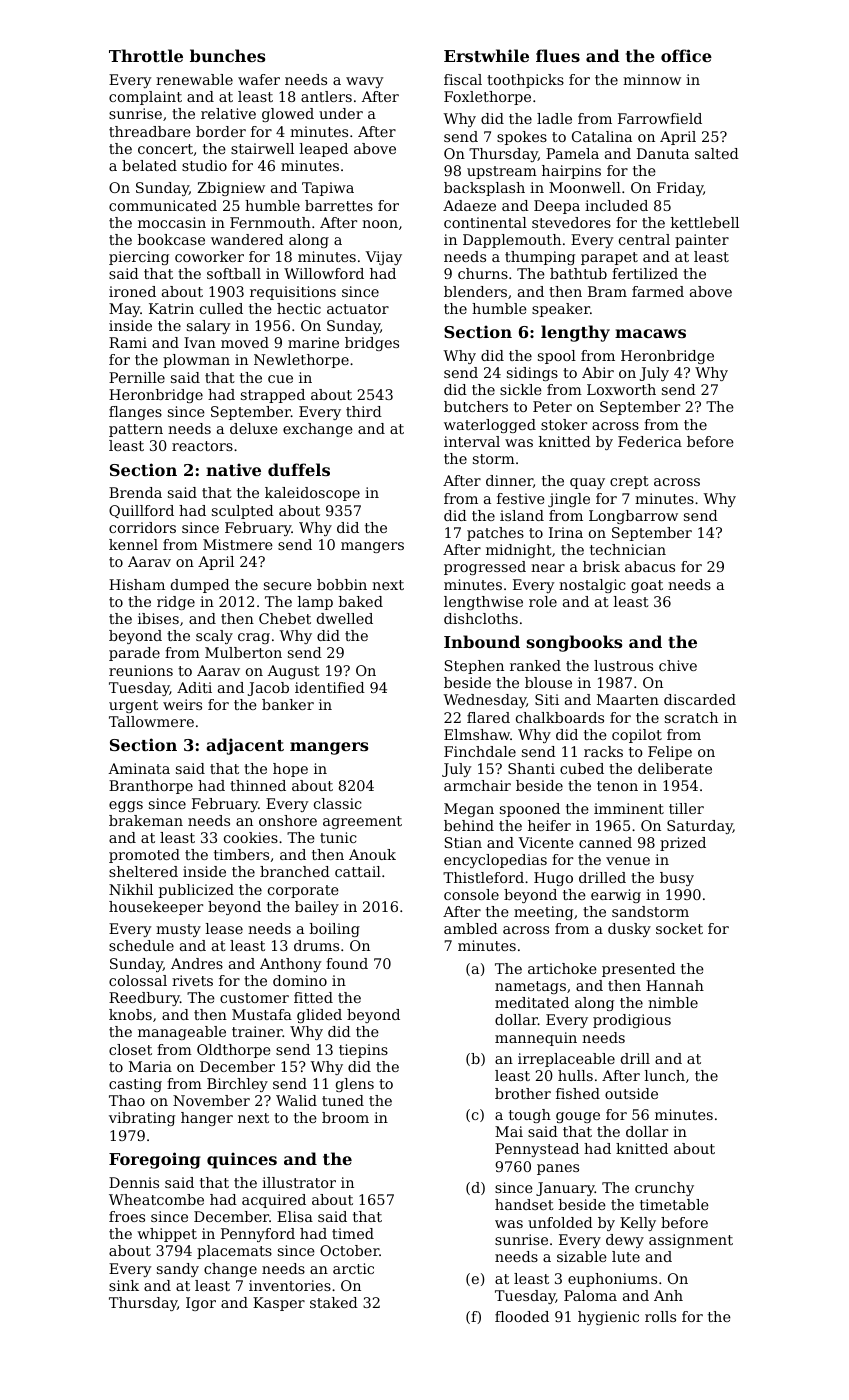  Describe the element at coordinates (295, 871) in the screenshot. I see `branched` at that location.
